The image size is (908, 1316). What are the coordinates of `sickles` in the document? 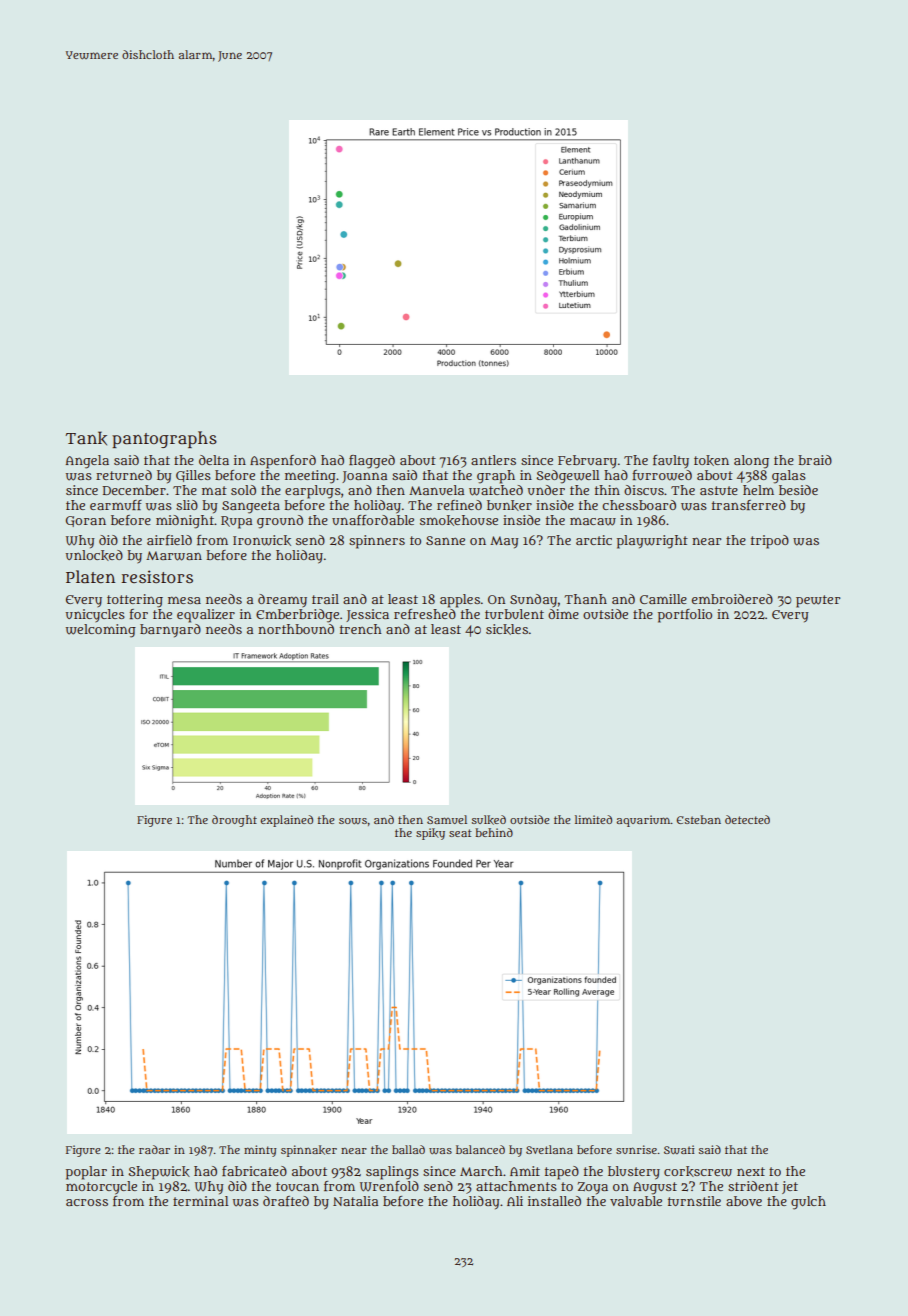 It's located at (507, 629).
